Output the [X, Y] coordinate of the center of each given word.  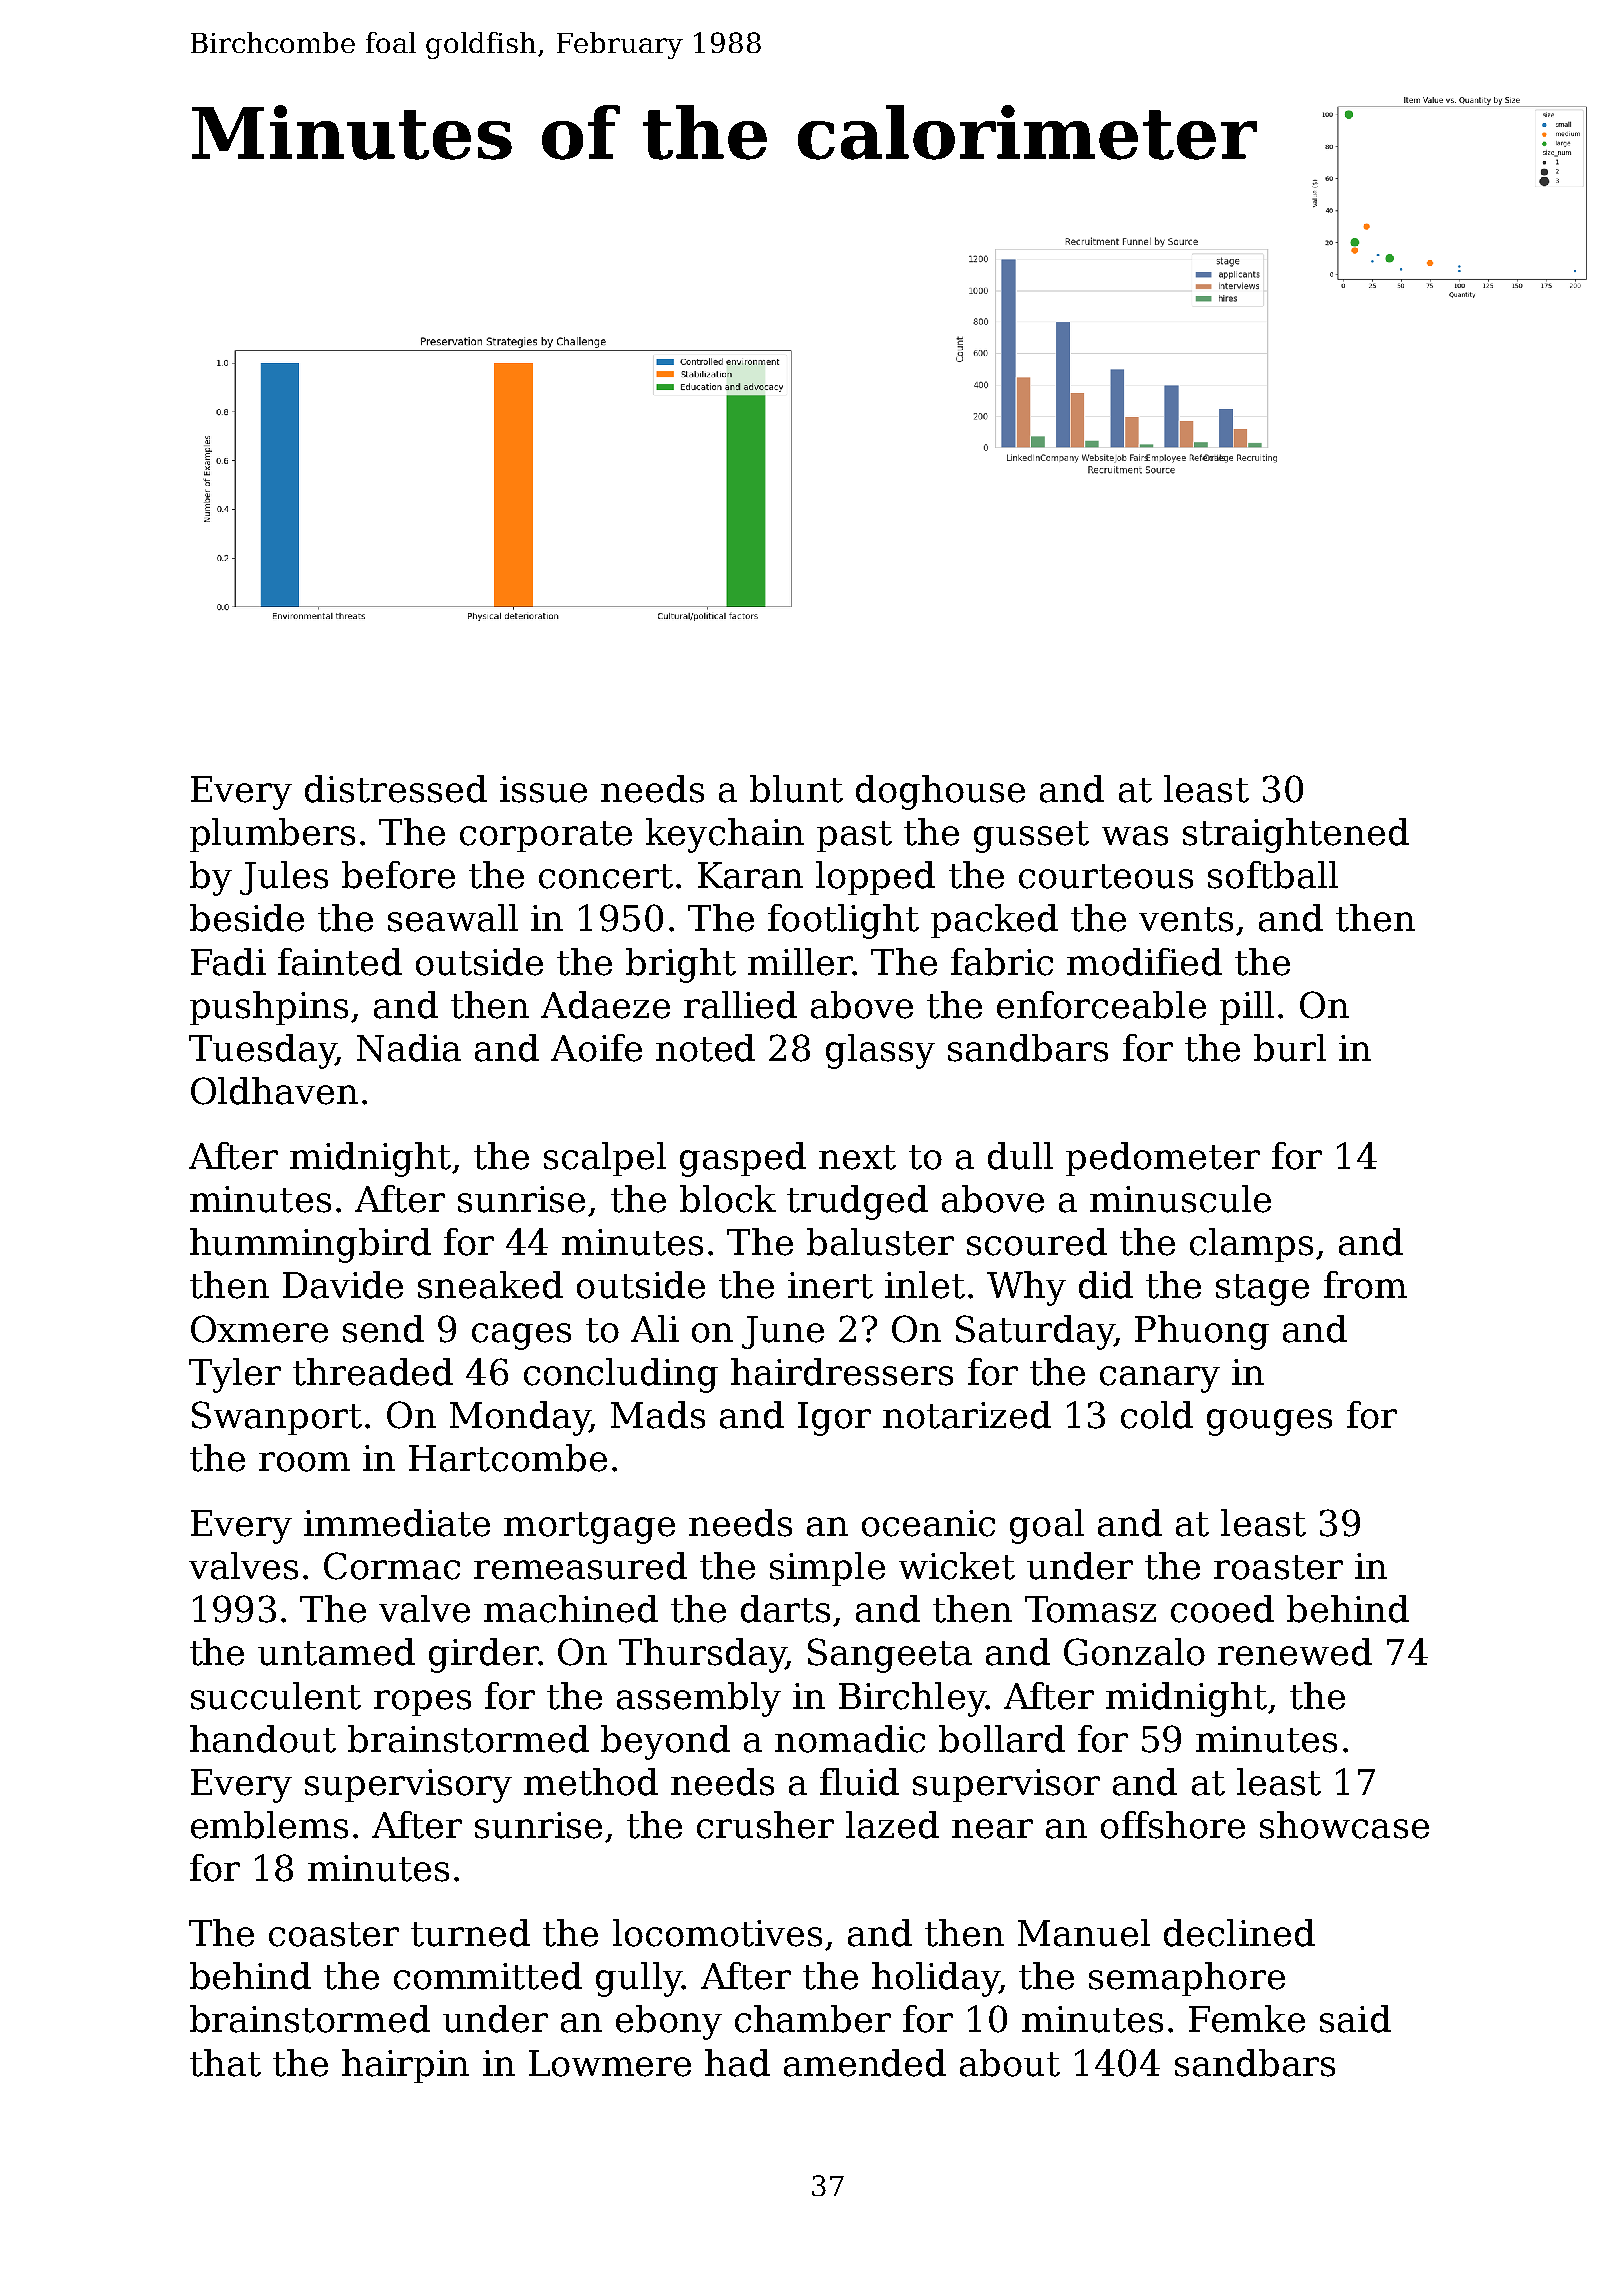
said [1355, 2019]
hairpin [405, 2066]
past [854, 836]
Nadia [409, 1048]
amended [865, 2063]
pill [1247, 1008]
